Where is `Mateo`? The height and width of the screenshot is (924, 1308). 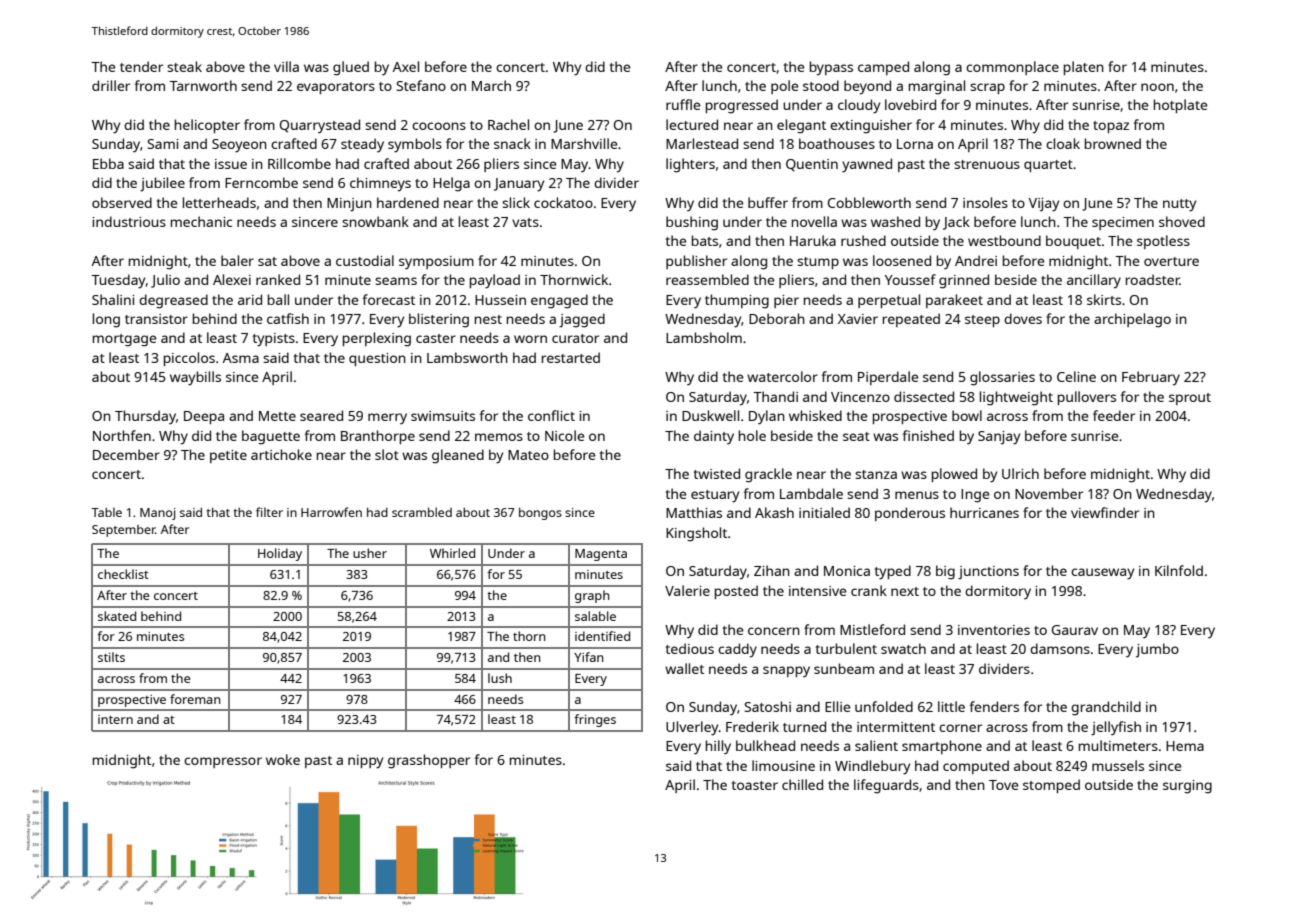
Mateo is located at coordinates (528, 455).
